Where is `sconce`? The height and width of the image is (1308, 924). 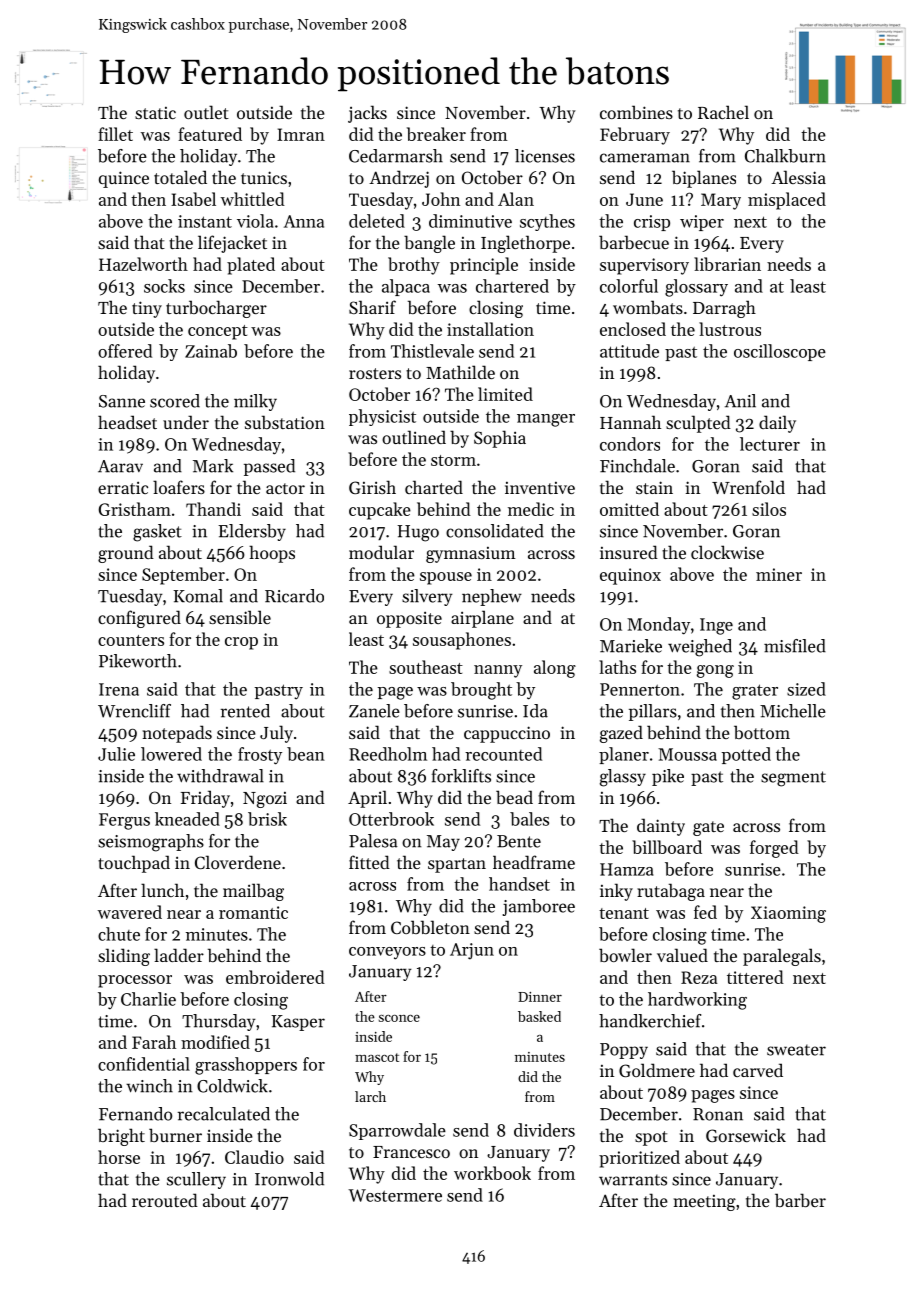
sconce is located at coordinates (399, 1018).
